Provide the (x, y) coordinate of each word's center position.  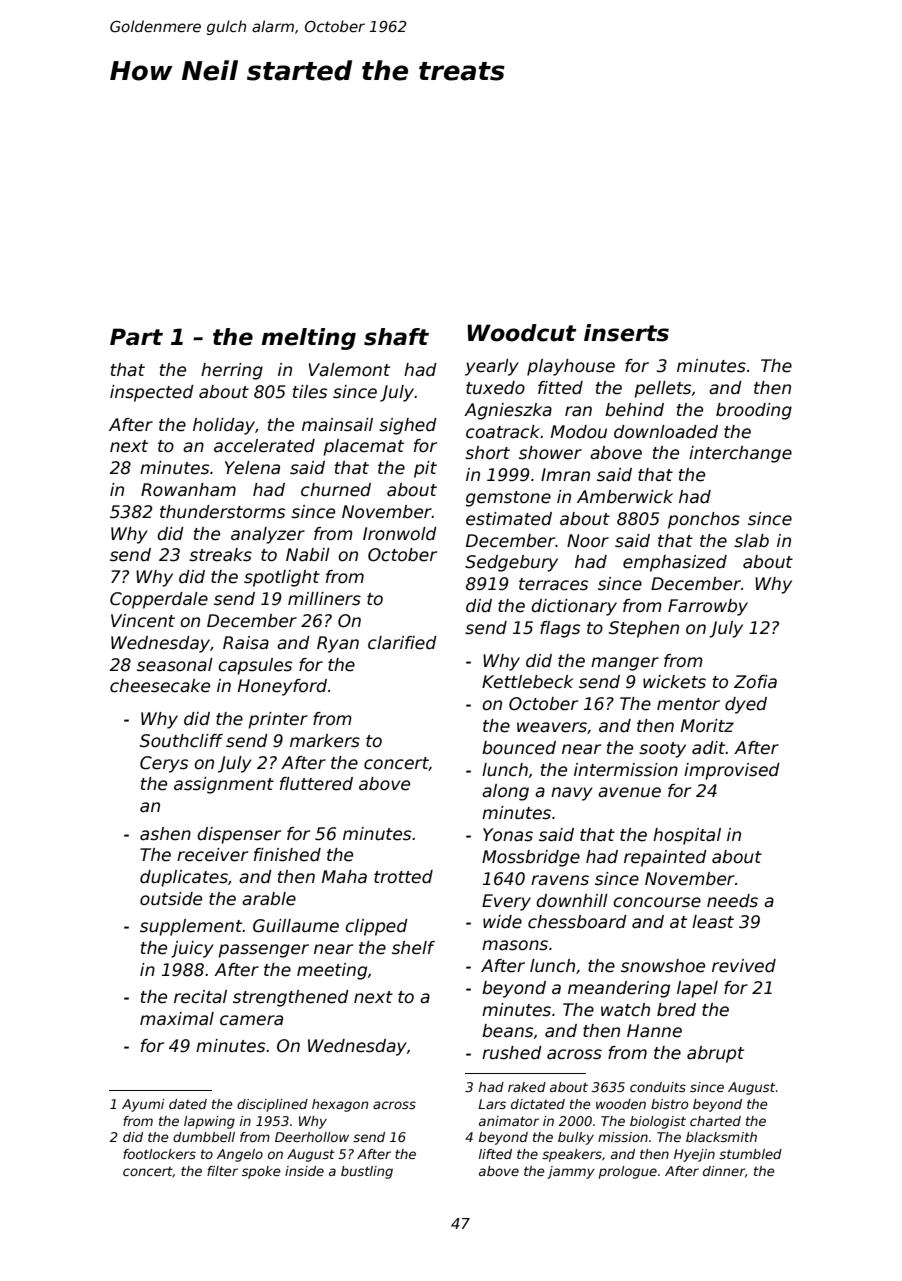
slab (751, 541)
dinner (724, 1171)
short (487, 453)
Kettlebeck (528, 682)
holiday (224, 426)
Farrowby (708, 607)
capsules (255, 666)
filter (222, 1171)
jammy (571, 1172)
